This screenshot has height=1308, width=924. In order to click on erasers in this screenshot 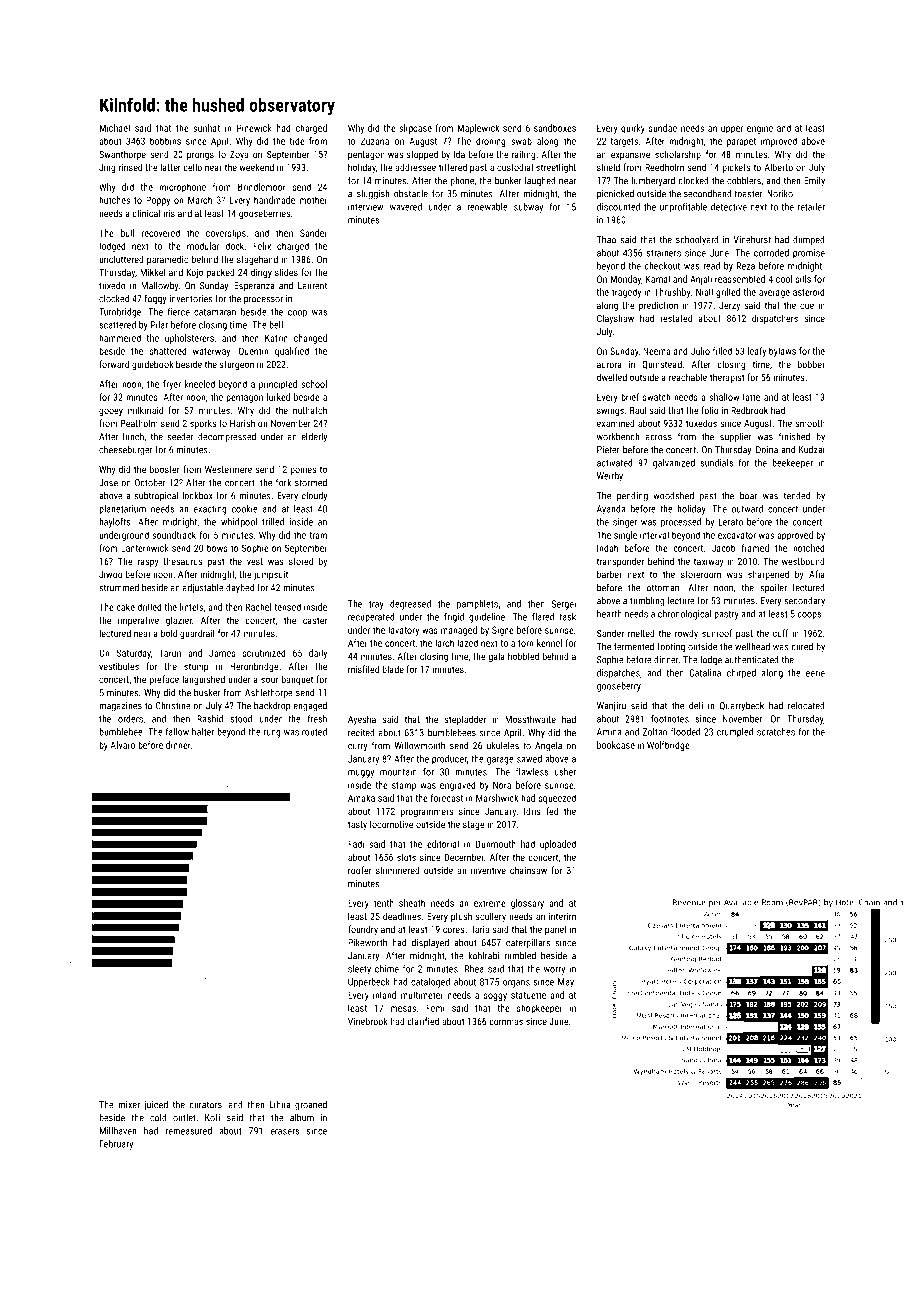, I will do `click(284, 1132)`.
